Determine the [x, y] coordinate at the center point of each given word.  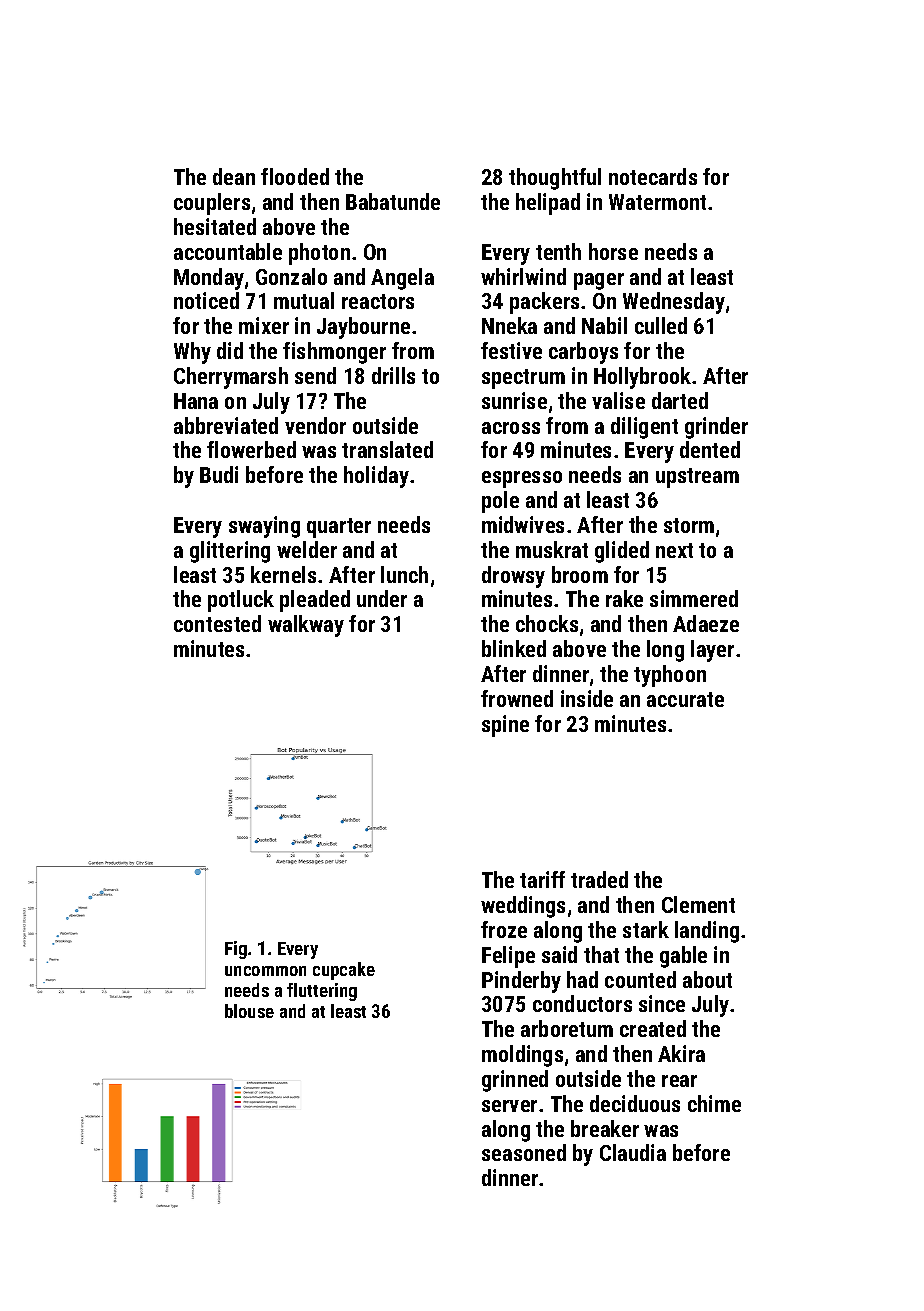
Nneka [509, 325]
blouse [249, 1011]
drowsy [513, 577]
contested [217, 623]
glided [622, 552]
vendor [315, 425]
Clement [698, 904]
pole [500, 502]
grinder [716, 428]
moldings [522, 1056]
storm [689, 525]
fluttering [322, 992]
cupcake [344, 971]
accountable [228, 251]
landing [707, 932]
